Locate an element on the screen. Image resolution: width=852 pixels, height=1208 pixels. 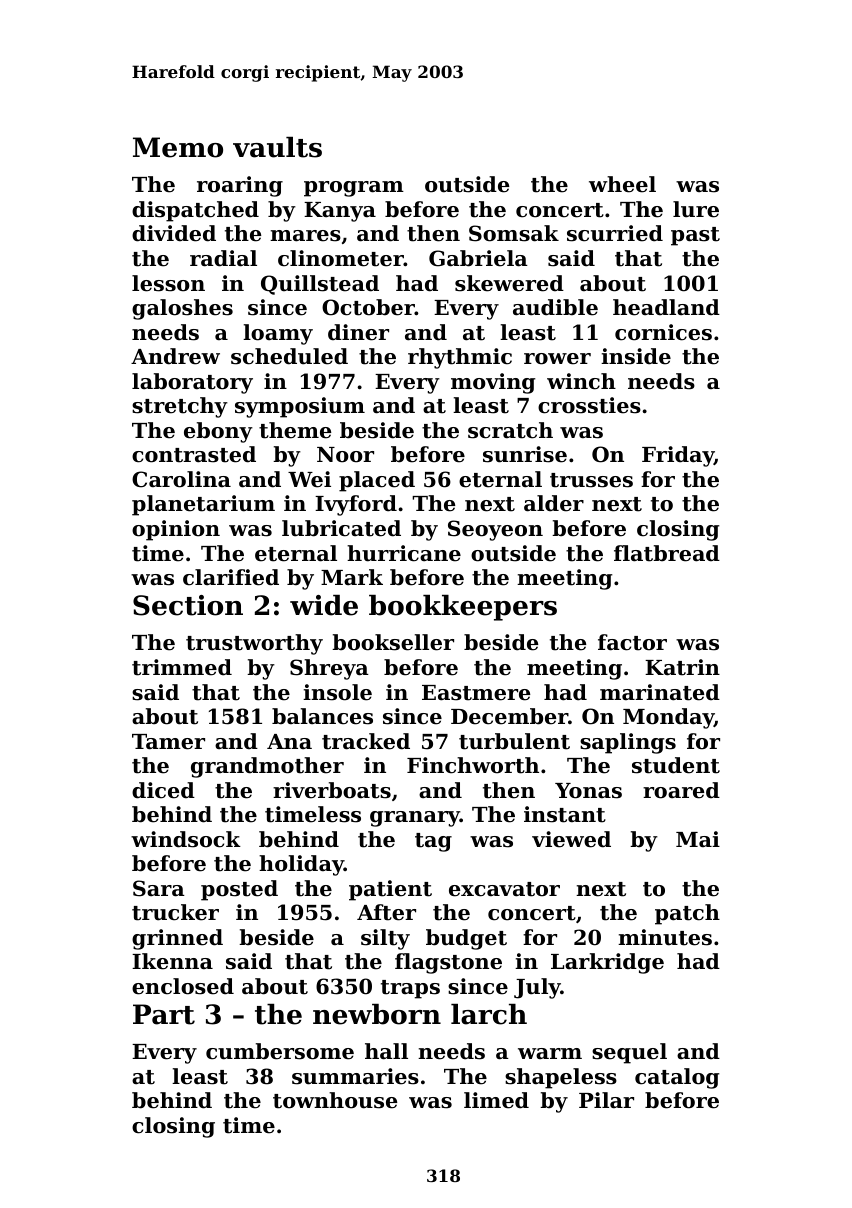
symposium is located at coordinates (300, 407).
